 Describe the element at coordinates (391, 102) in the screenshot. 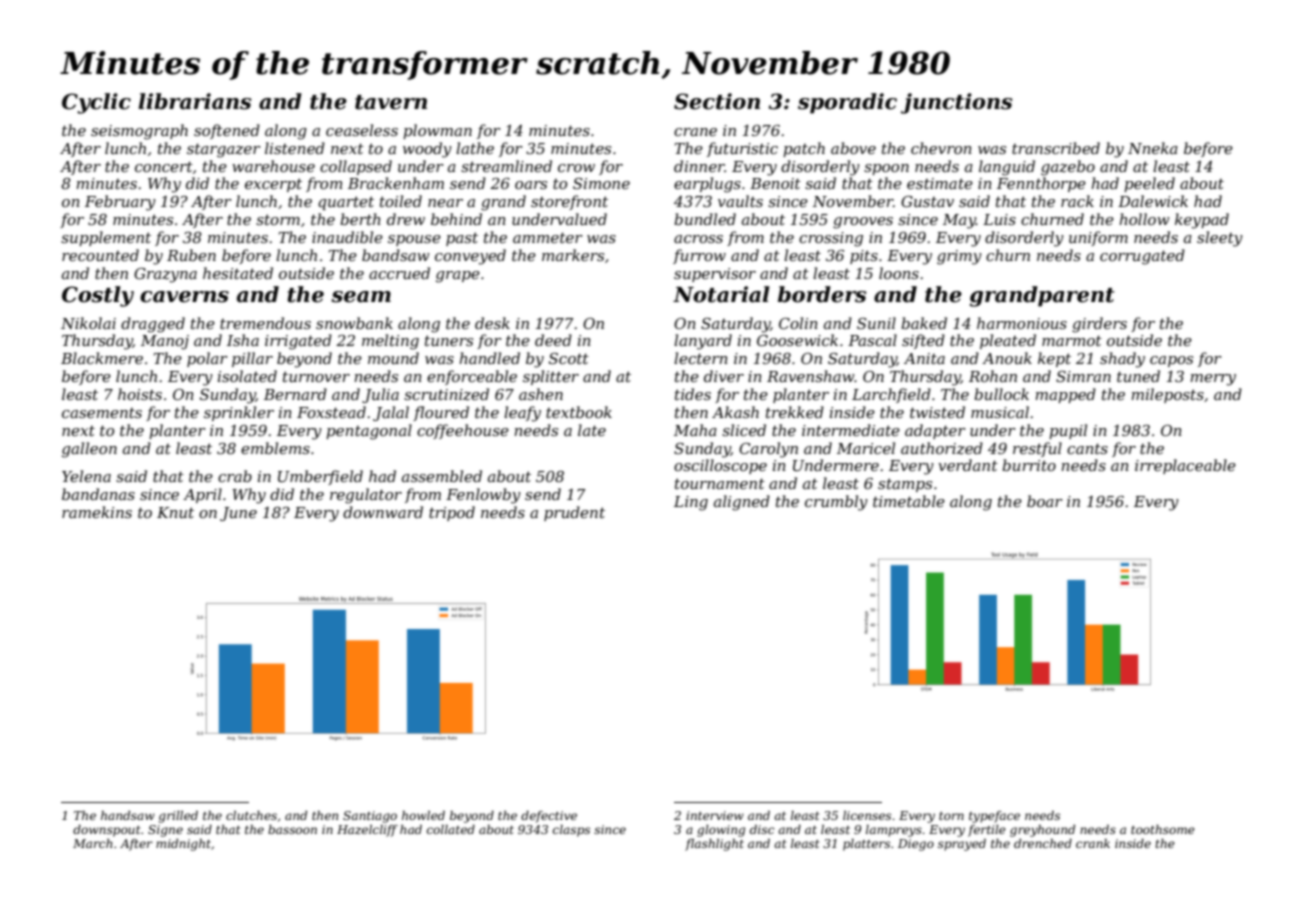

I see `tavern` at that location.
